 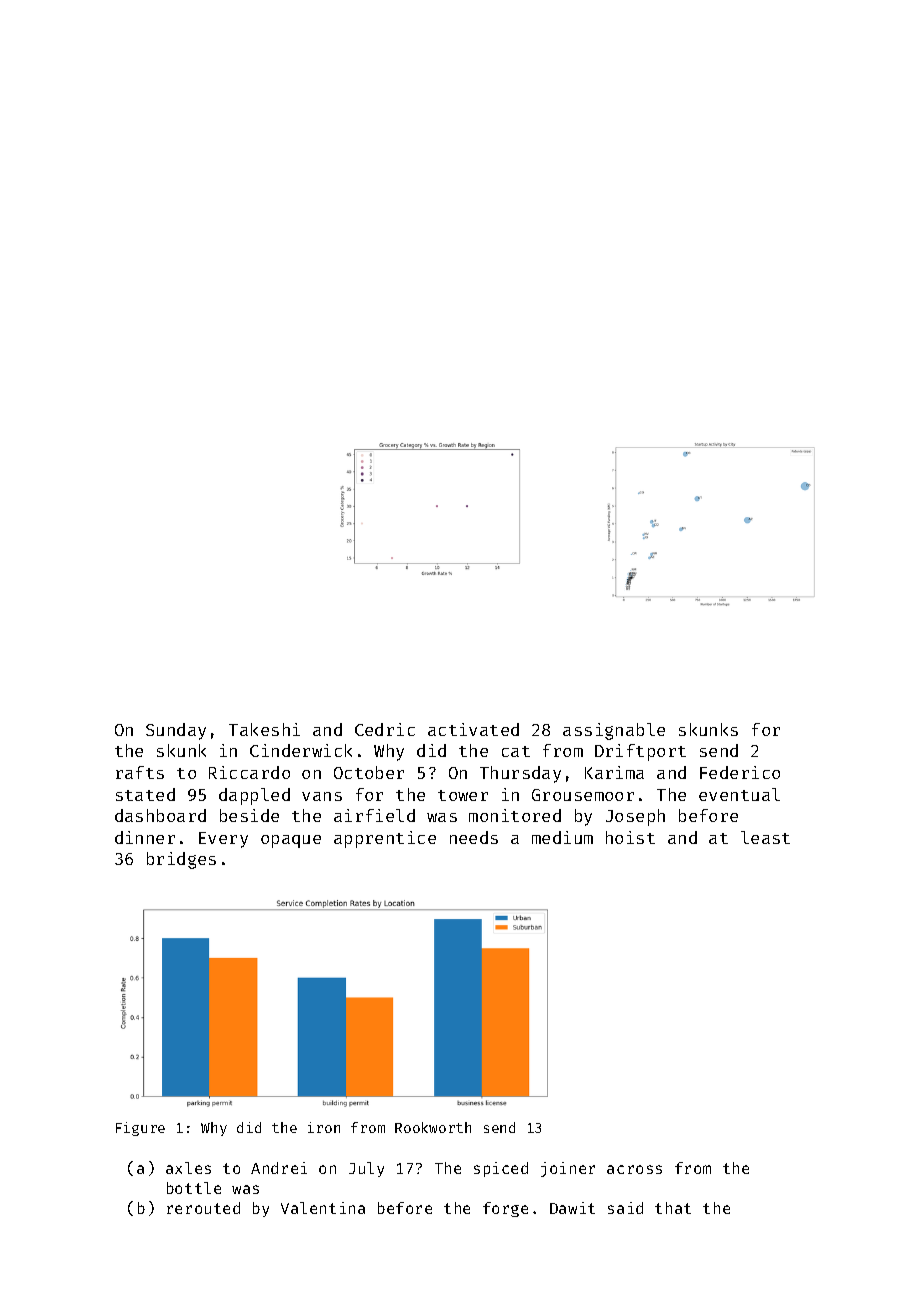 What do you see at coordinates (635, 817) in the image?
I see `Joseph` at bounding box center [635, 817].
